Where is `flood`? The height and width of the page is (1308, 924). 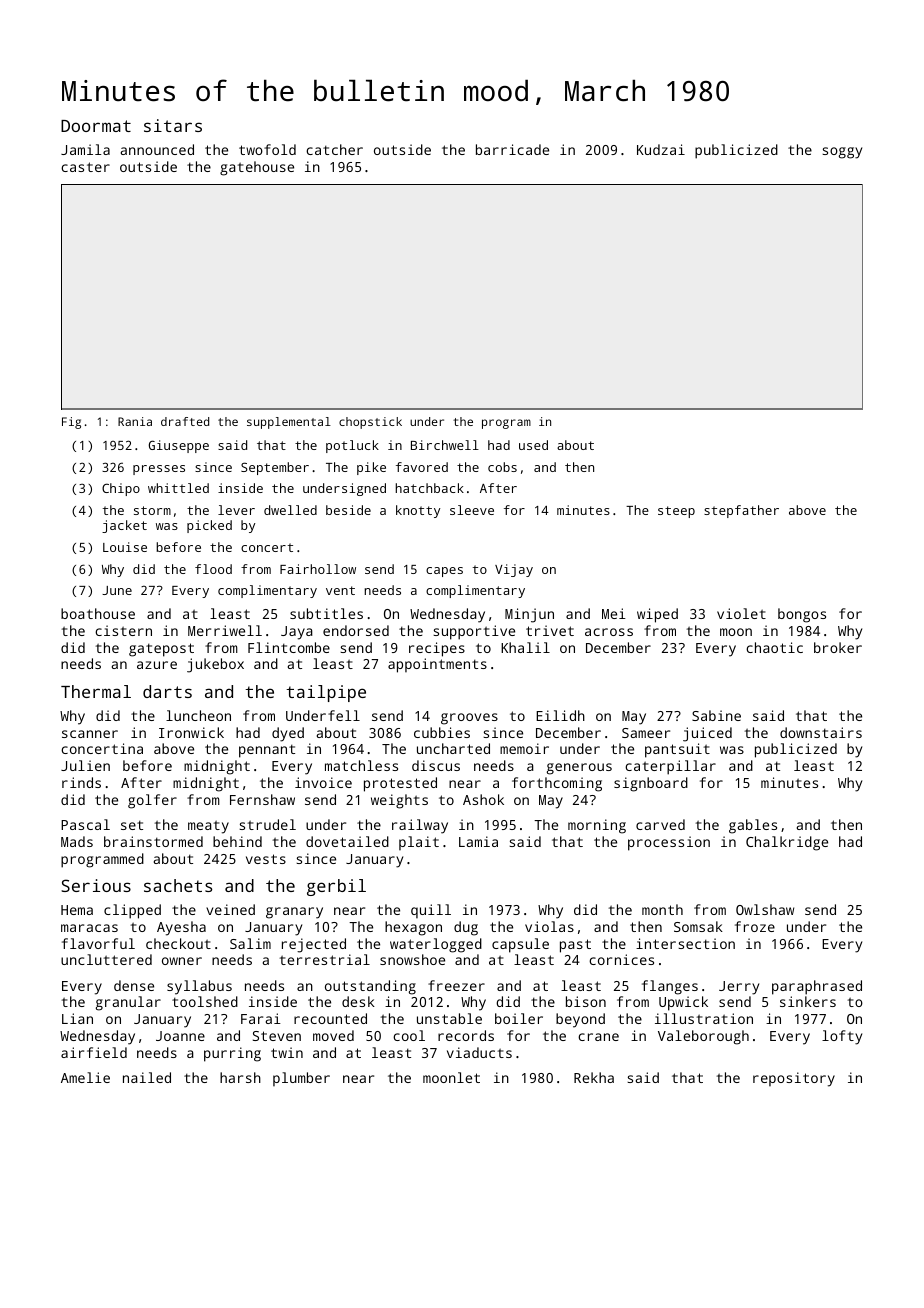 flood is located at coordinates (213, 569).
